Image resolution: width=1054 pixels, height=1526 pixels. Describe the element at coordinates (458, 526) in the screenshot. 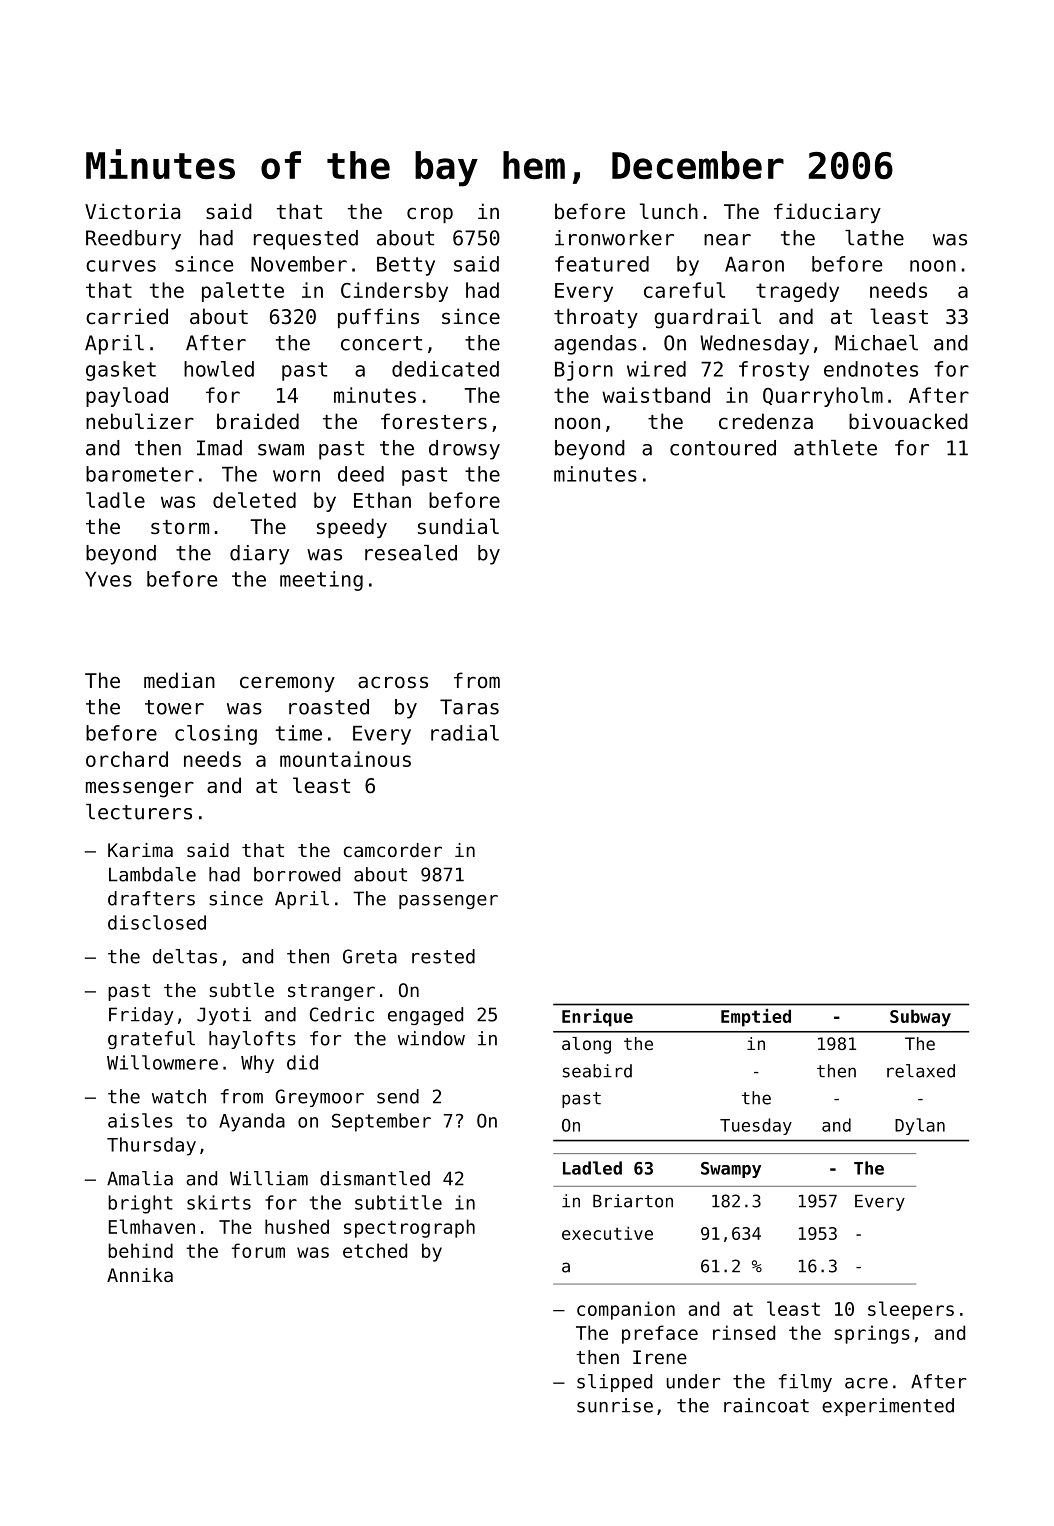

I see `sundial` at that location.
